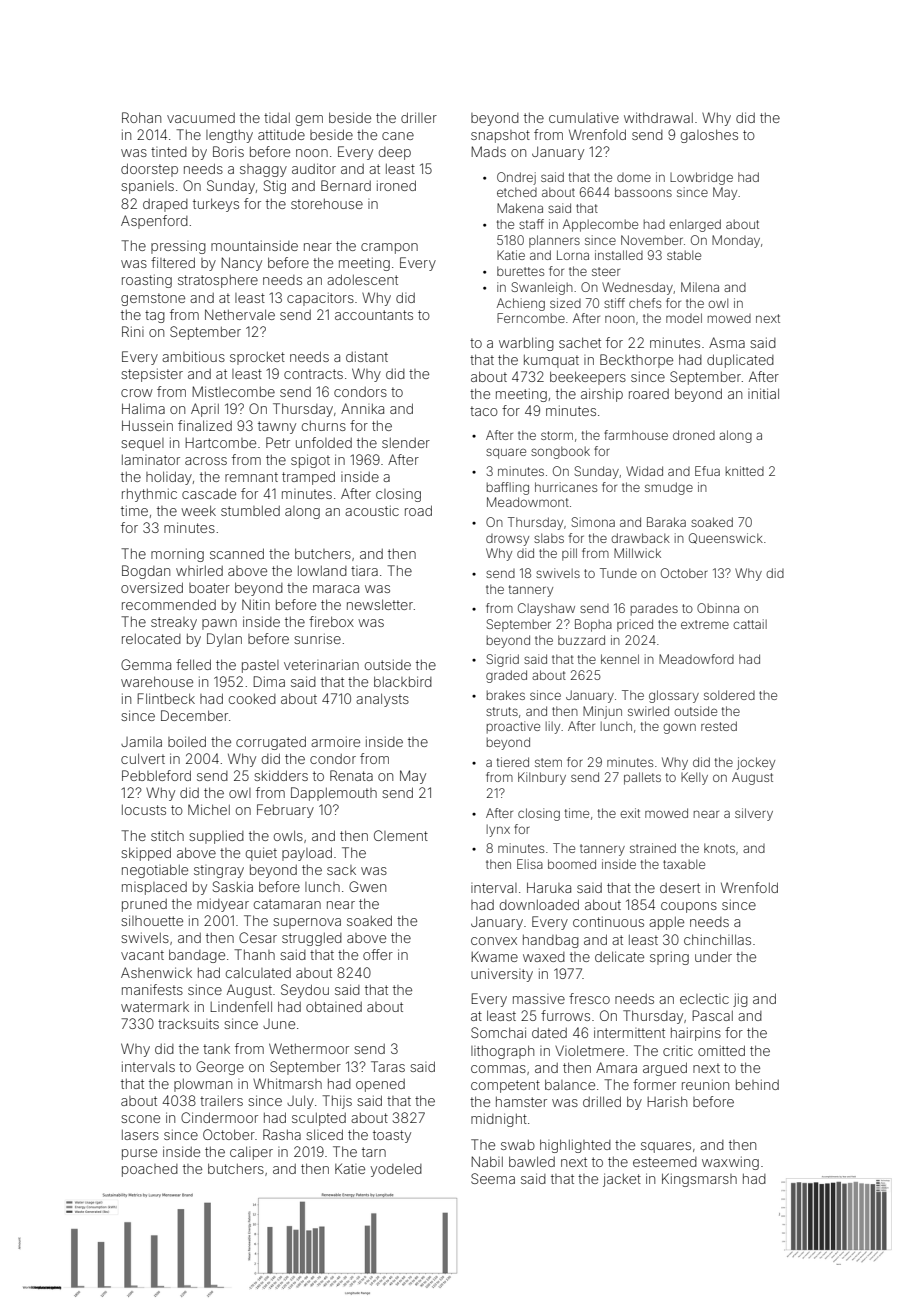 This image has width=908, height=1316. What do you see at coordinates (224, 640) in the image?
I see `Dylan` at bounding box center [224, 640].
